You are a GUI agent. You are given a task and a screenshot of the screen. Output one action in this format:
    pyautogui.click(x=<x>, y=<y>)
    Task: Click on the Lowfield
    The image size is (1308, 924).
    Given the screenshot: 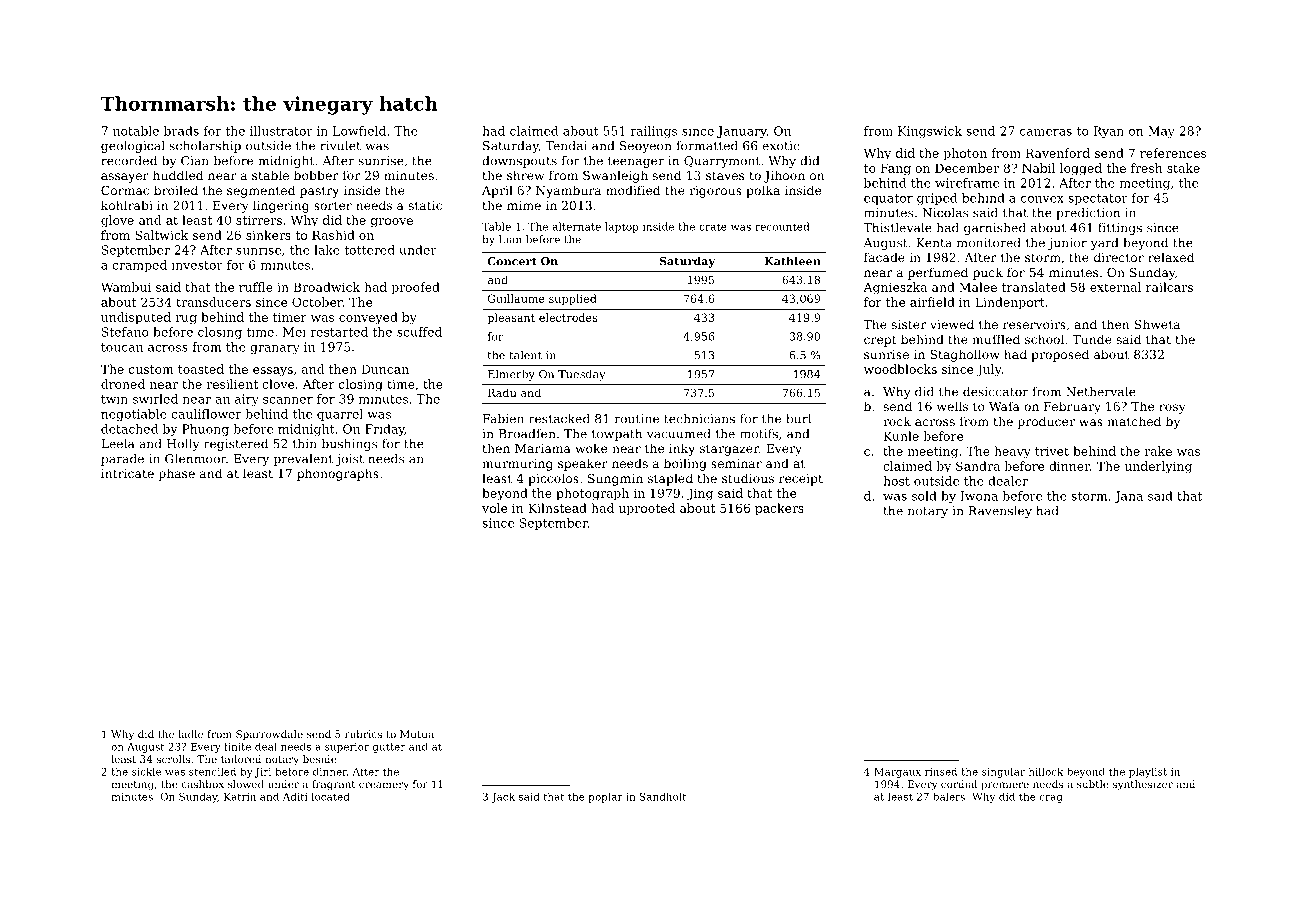 What is the action you would take?
    pyautogui.click(x=359, y=131)
